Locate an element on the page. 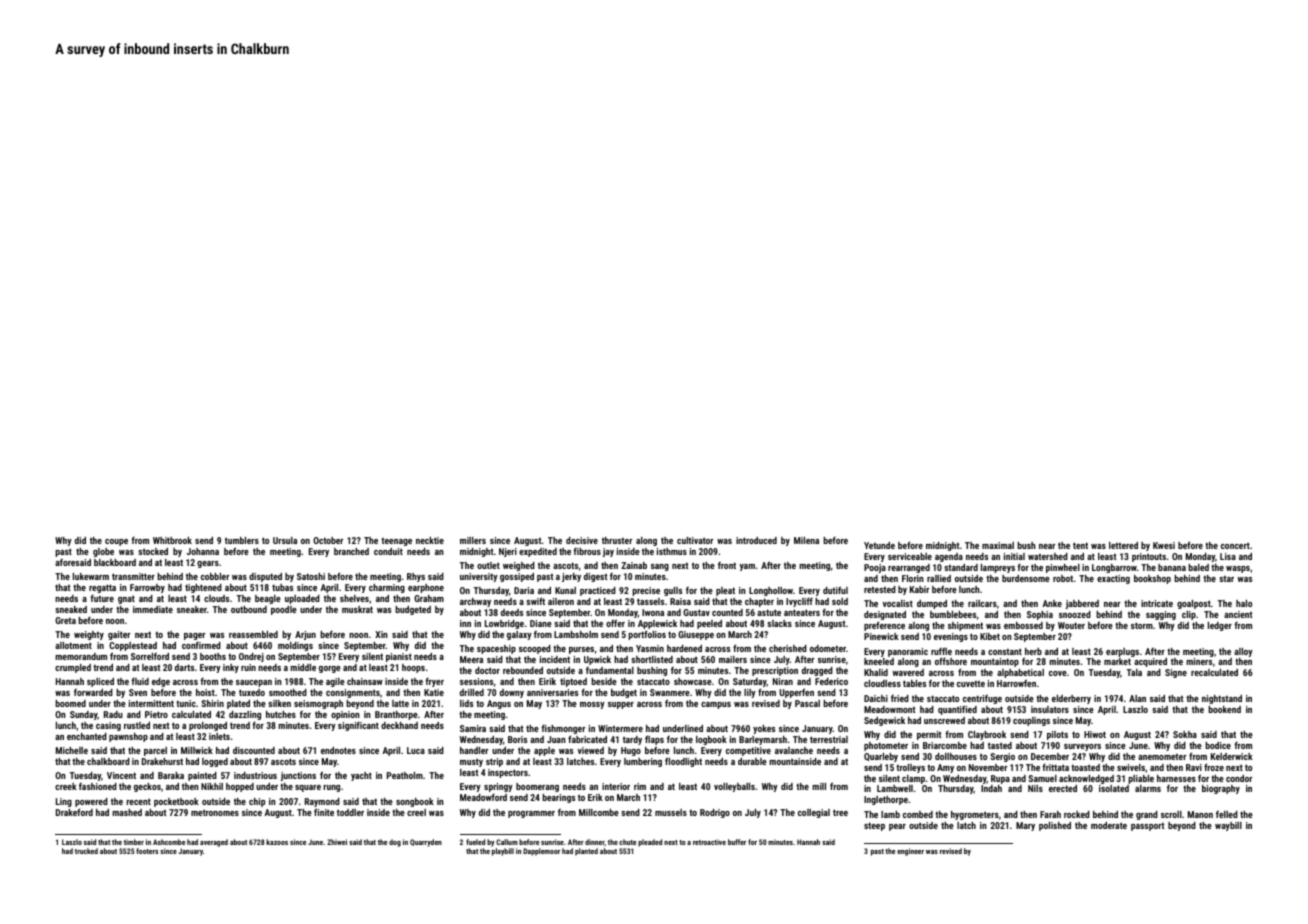 This document has height=924, width=1308. campus is located at coordinates (716, 705).
